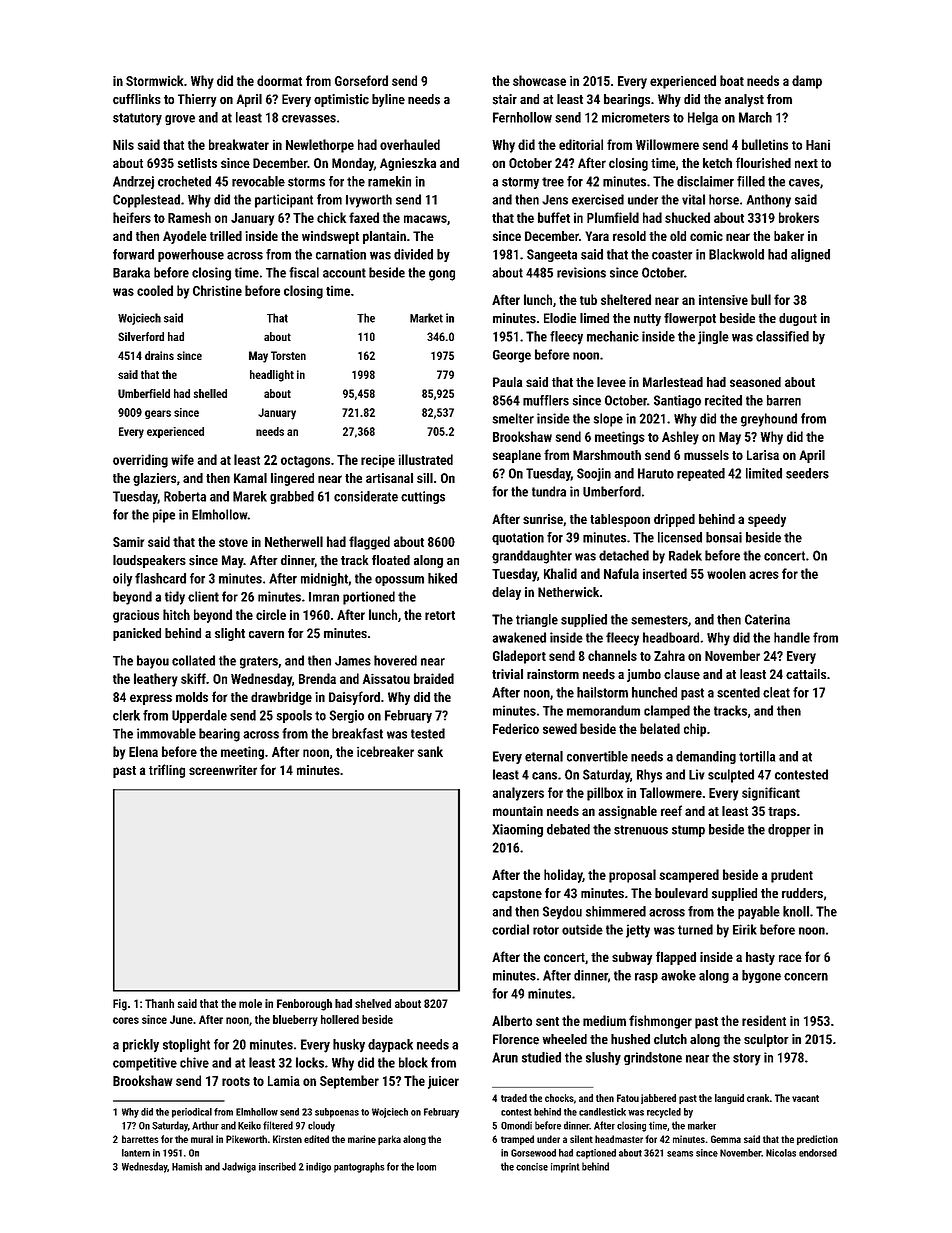 Image resolution: width=952 pixels, height=1233 pixels. What do you see at coordinates (807, 82) in the page?
I see `damp` at bounding box center [807, 82].
